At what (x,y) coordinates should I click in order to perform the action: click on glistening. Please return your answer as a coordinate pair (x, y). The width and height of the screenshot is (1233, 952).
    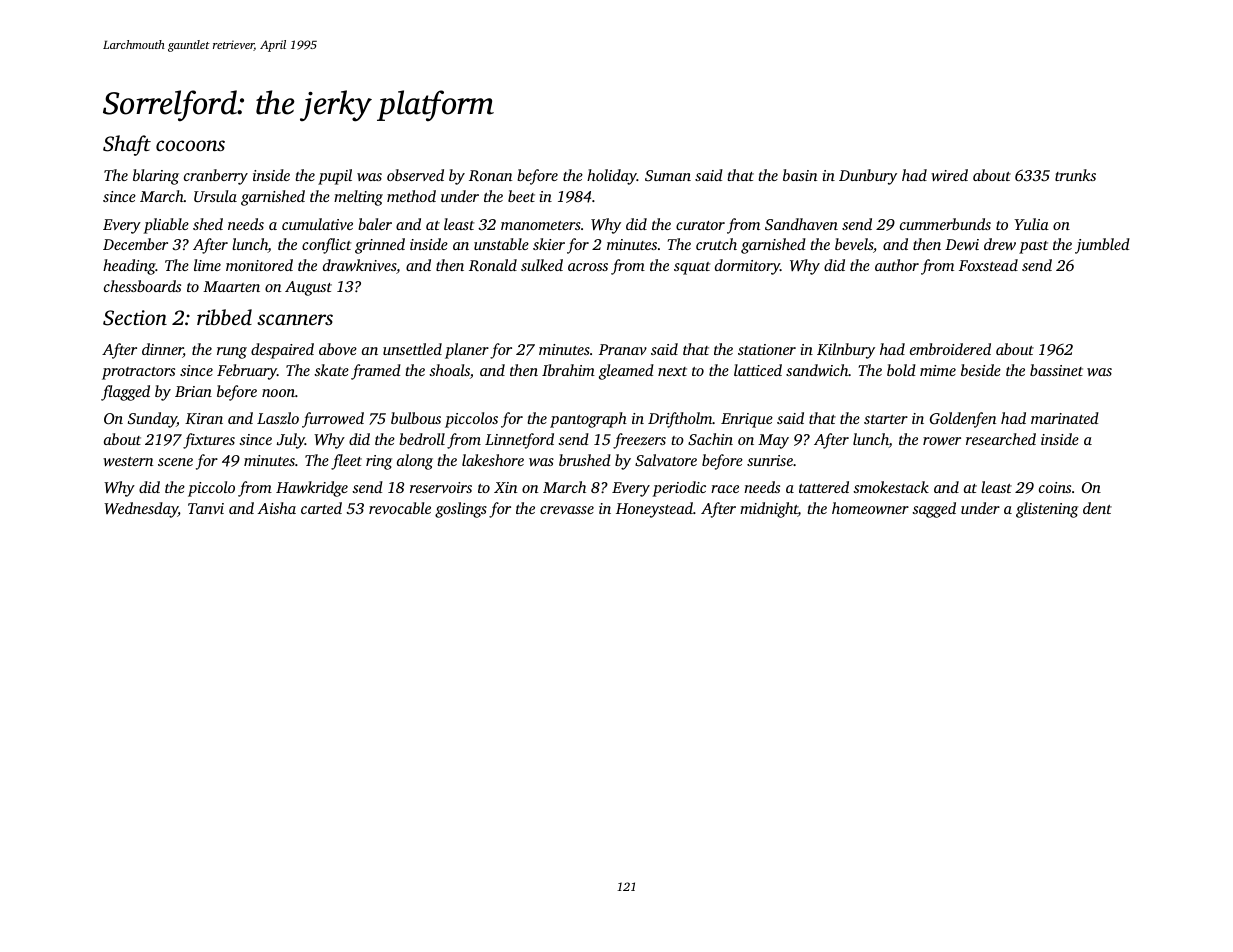
    Looking at the image, I should click on (1047, 510).
